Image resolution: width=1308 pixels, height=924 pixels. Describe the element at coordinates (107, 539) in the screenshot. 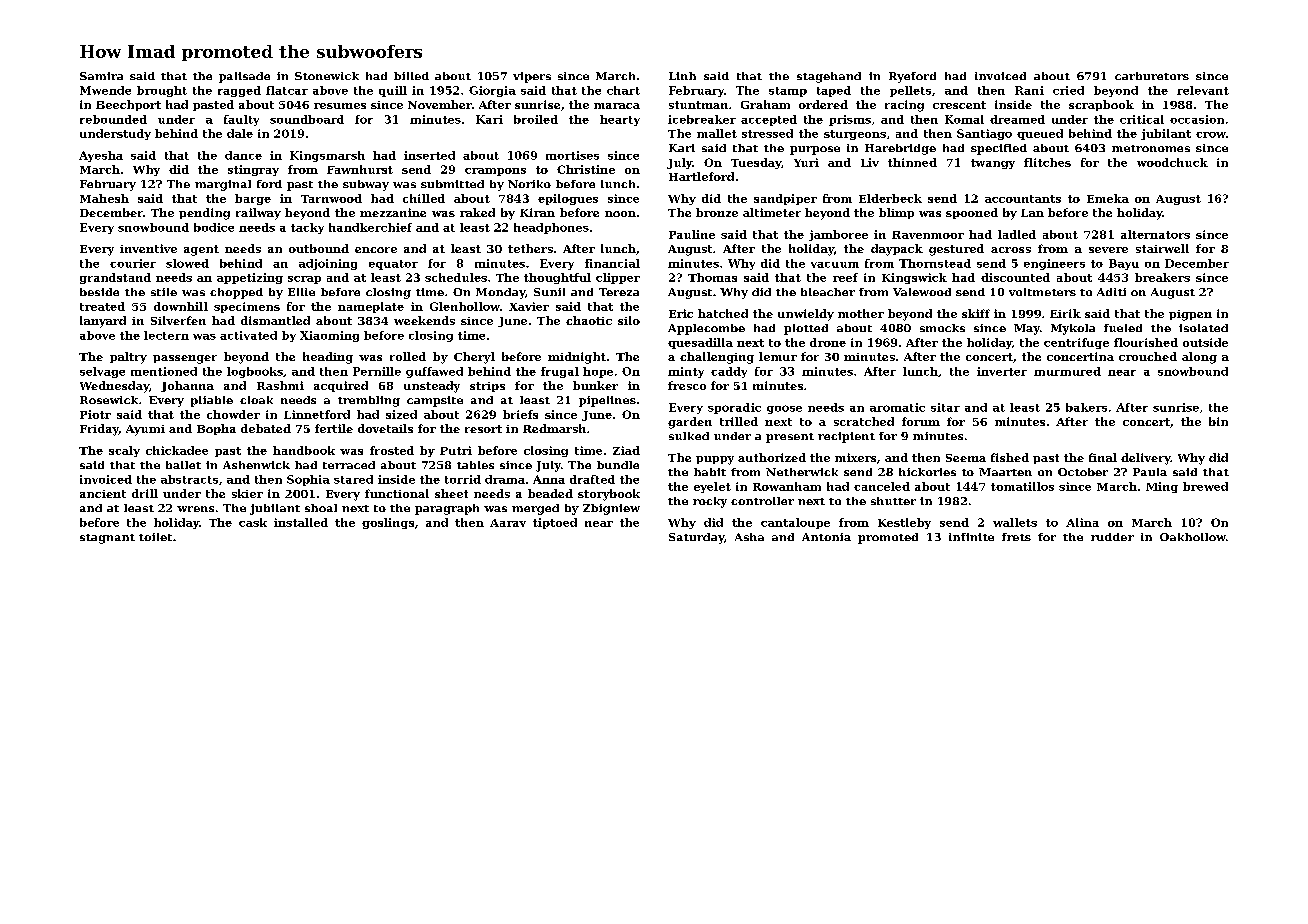

I see `stagnant` at that location.
